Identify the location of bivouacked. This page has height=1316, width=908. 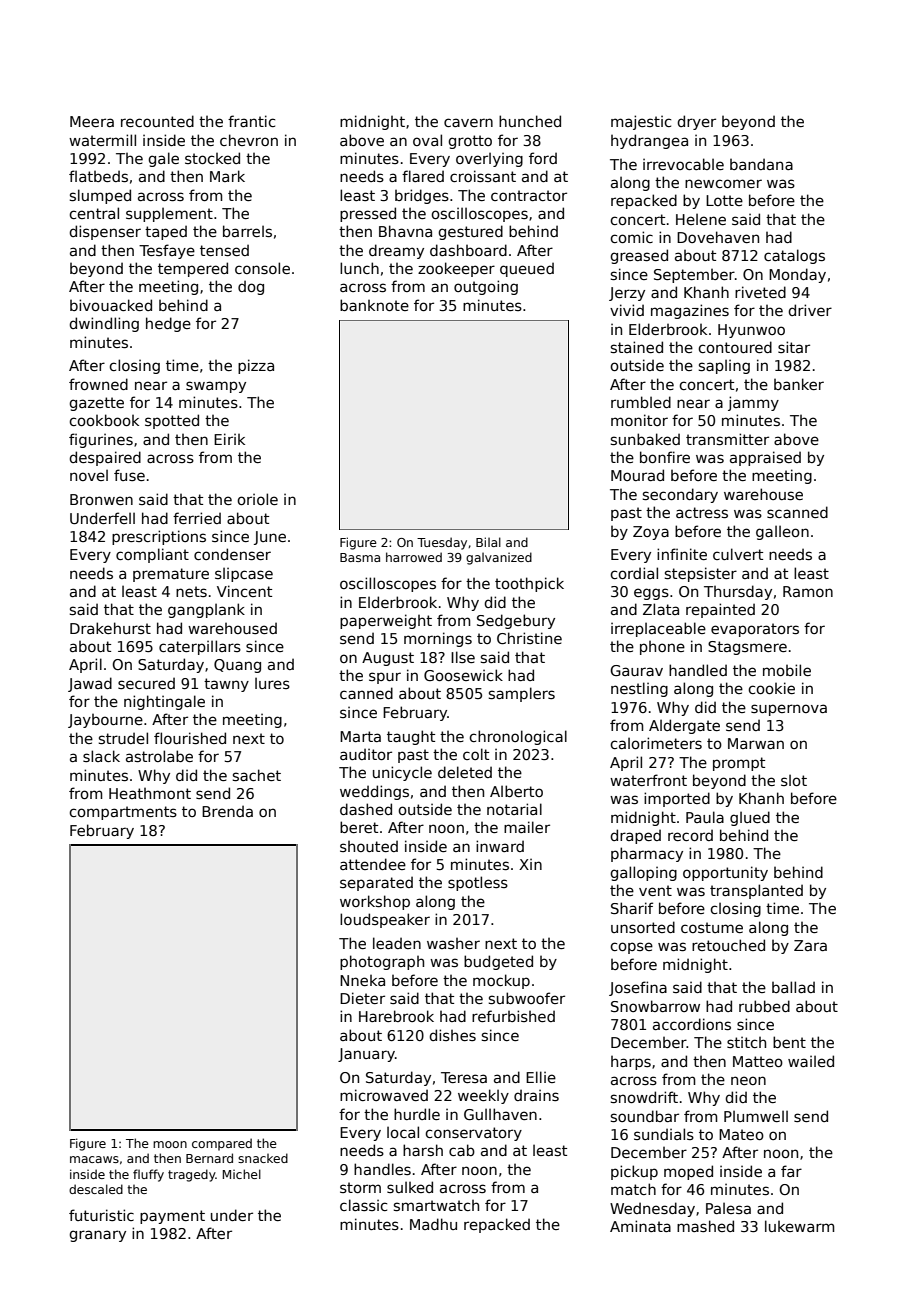
(111, 305).
